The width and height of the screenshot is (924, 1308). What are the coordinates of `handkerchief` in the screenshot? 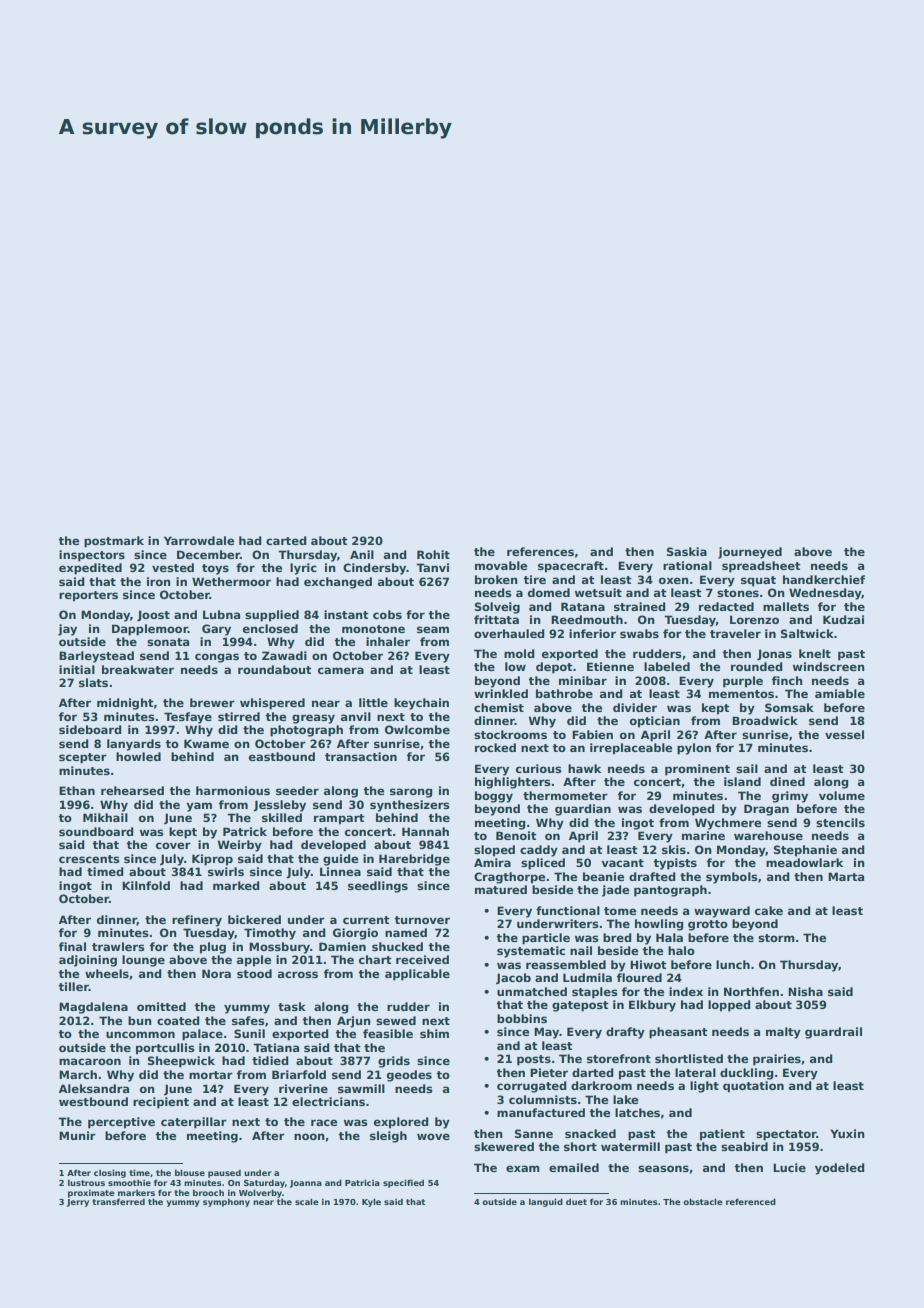 It's located at (824, 579).
